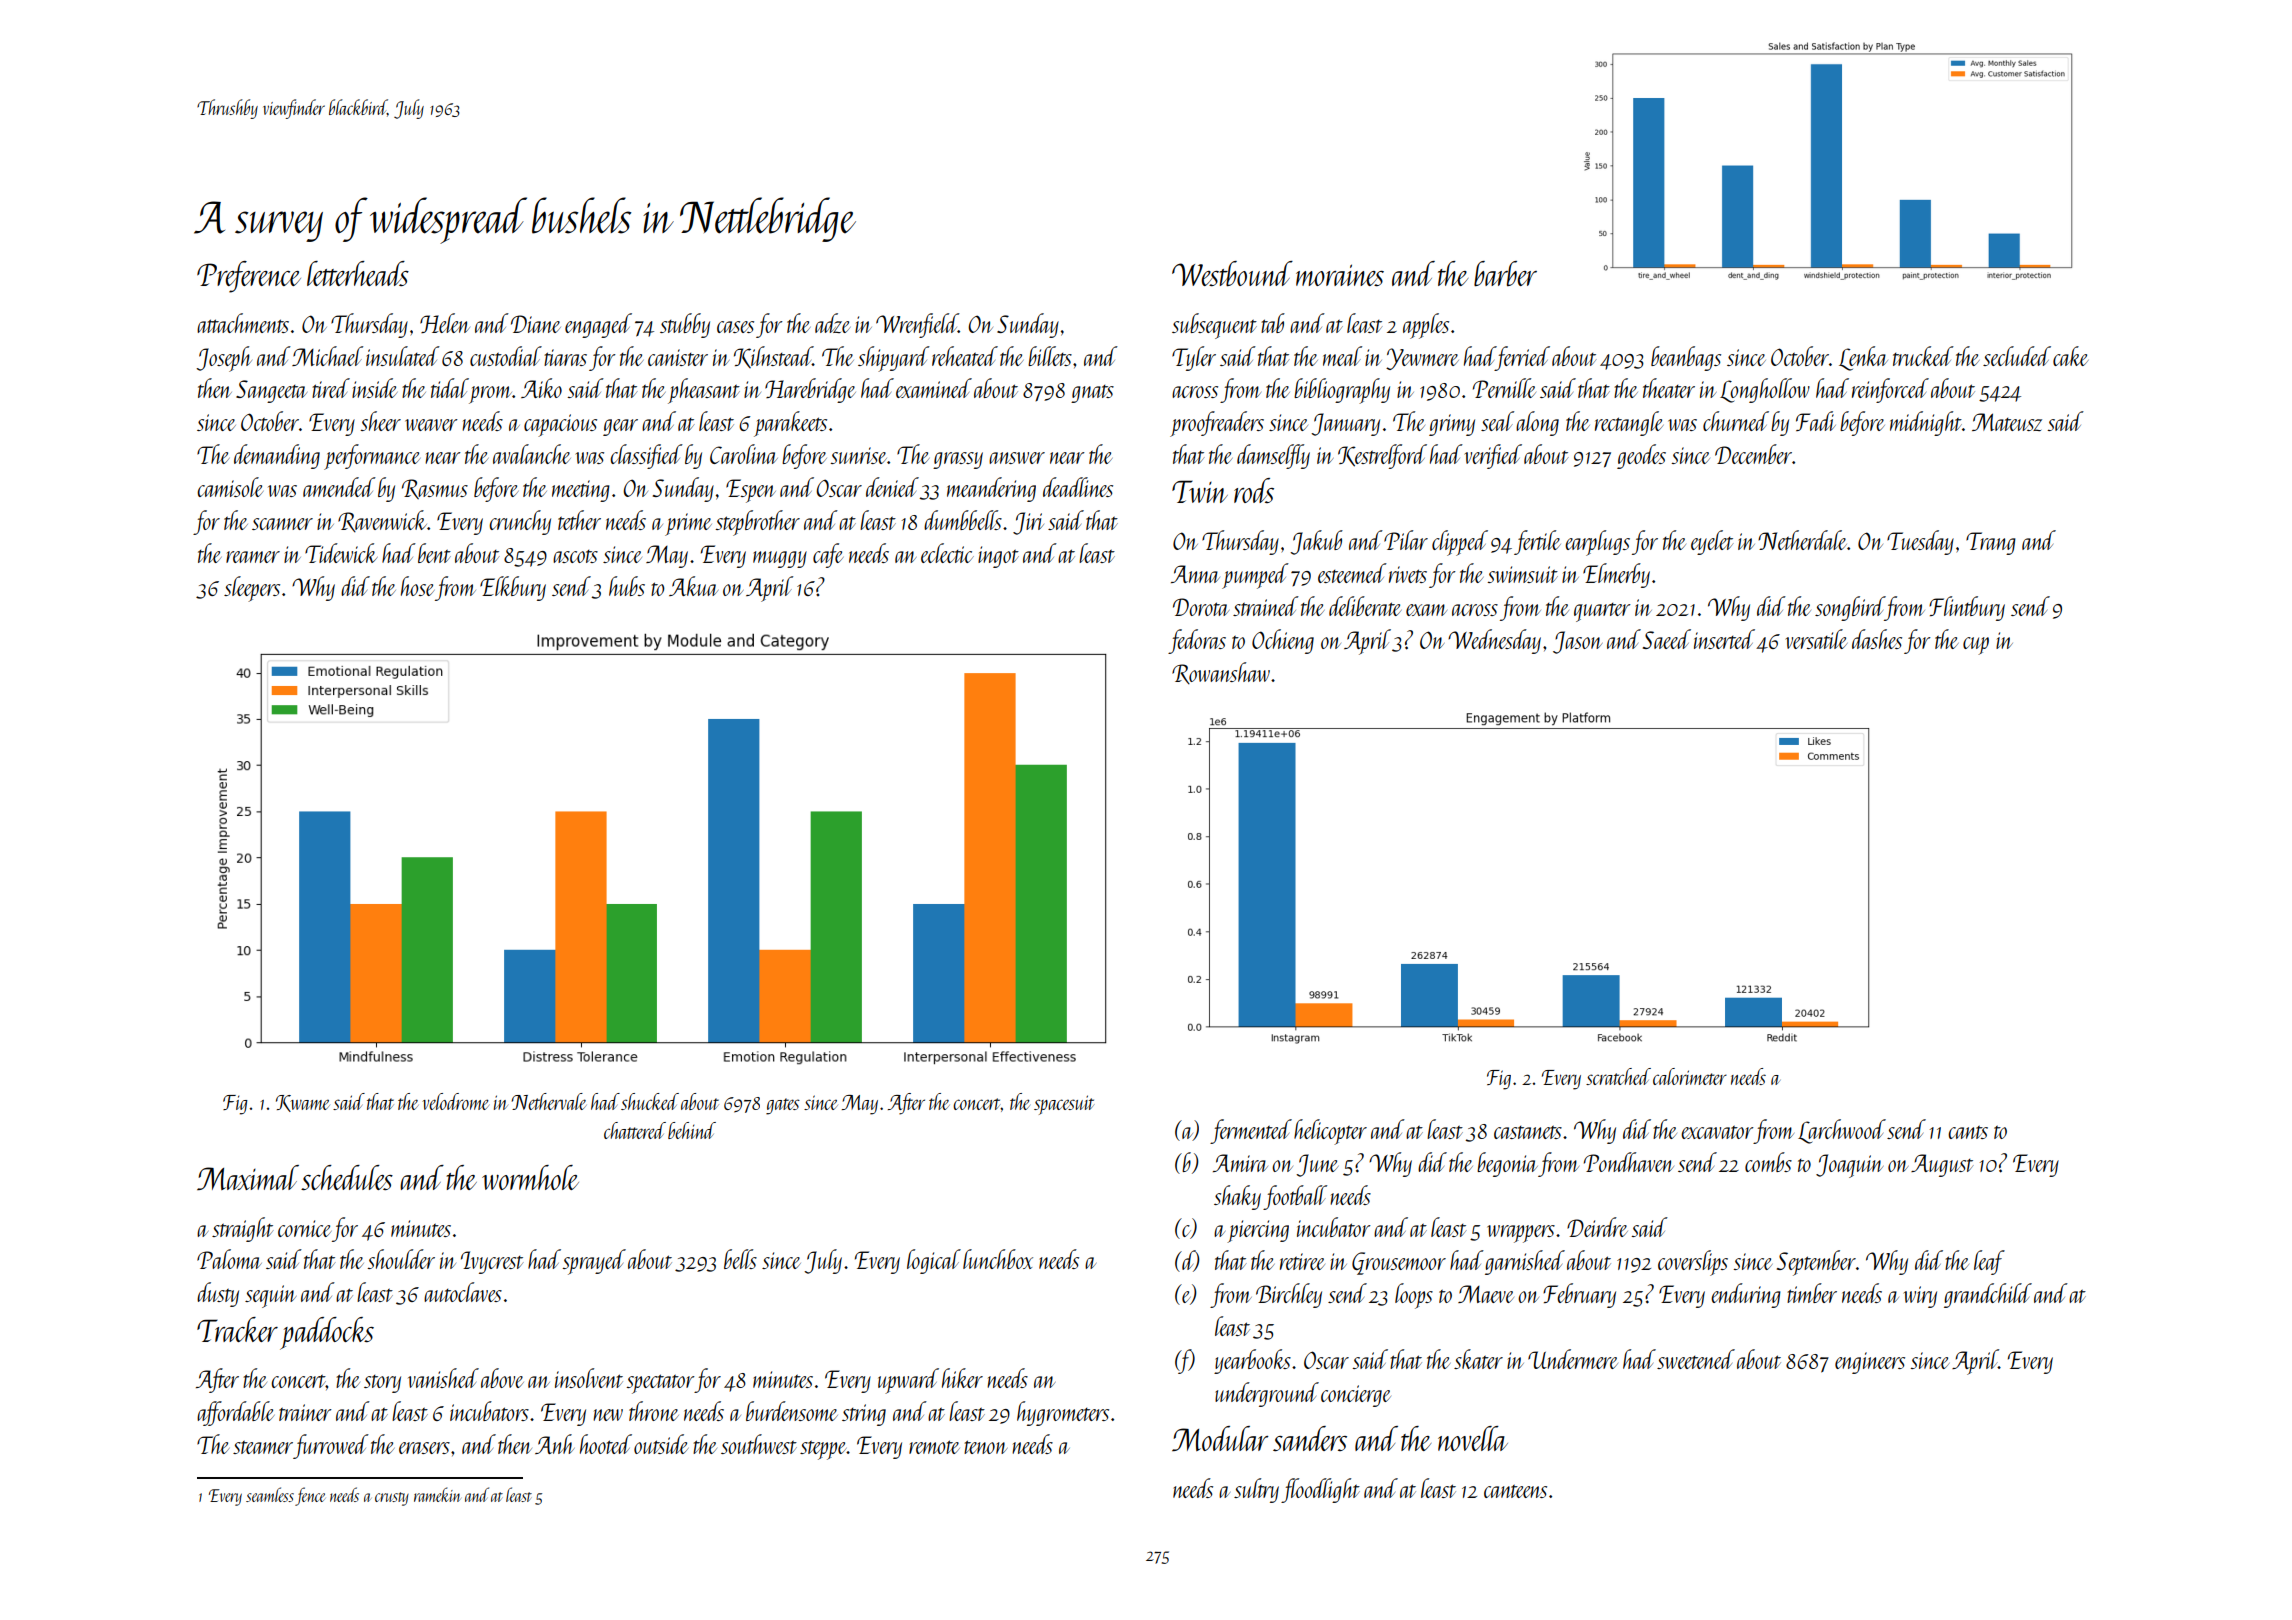 Image resolution: width=2292 pixels, height=1620 pixels. What do you see at coordinates (1256, 1490) in the image?
I see `sultry` at bounding box center [1256, 1490].
